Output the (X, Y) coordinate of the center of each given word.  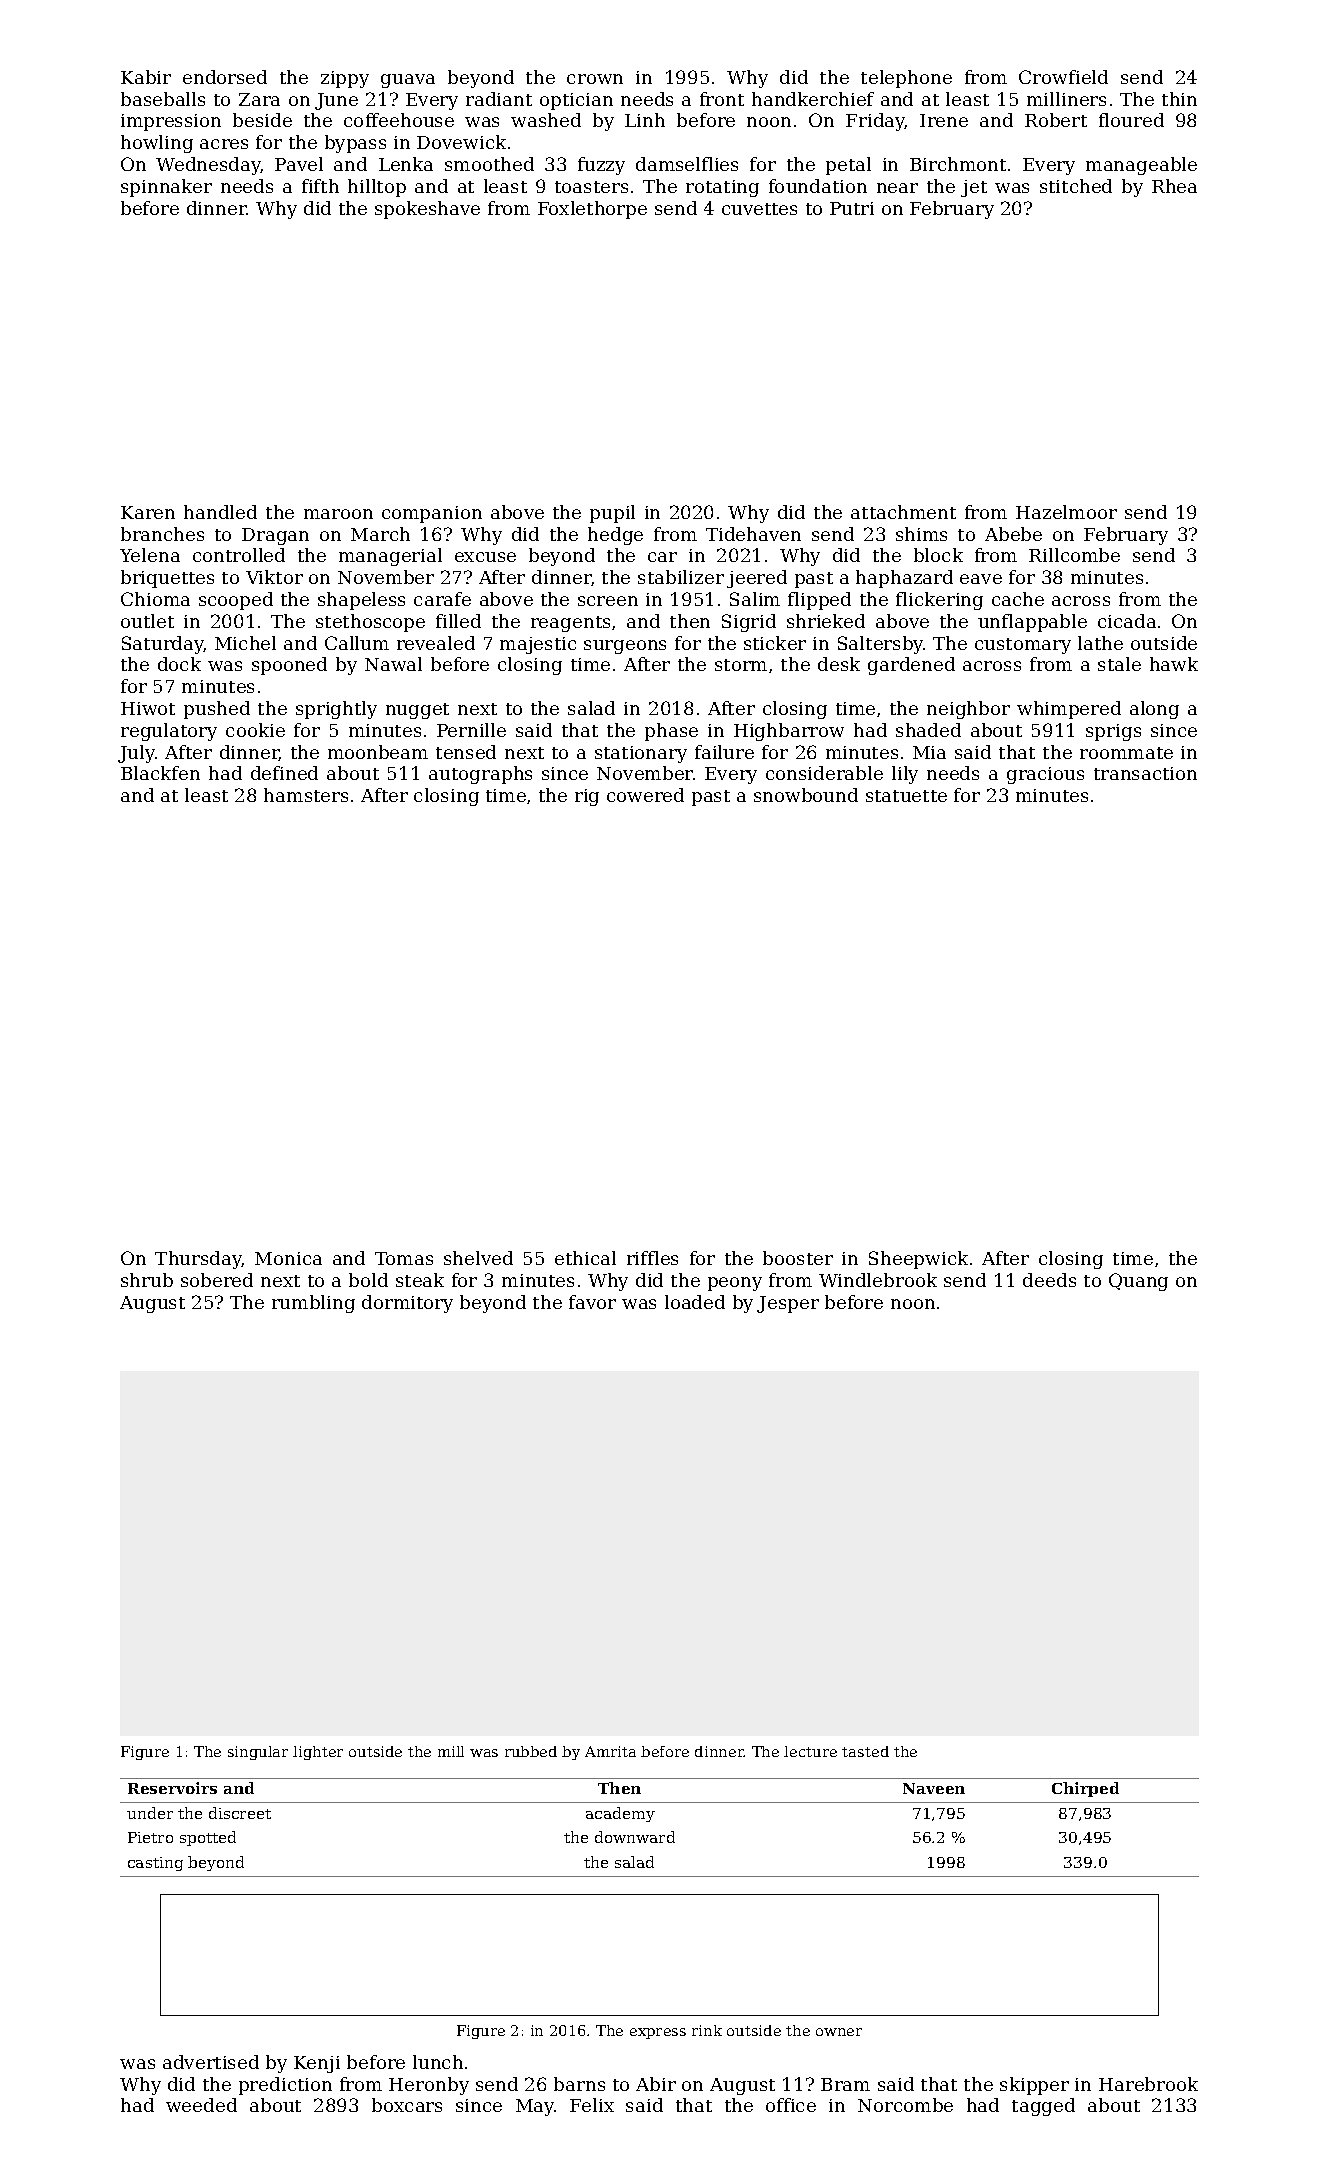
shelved (478, 1258)
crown (595, 79)
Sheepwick (918, 1260)
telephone (906, 79)
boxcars (407, 2105)
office (791, 2105)
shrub (147, 1280)
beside (262, 120)
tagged (1043, 2107)
